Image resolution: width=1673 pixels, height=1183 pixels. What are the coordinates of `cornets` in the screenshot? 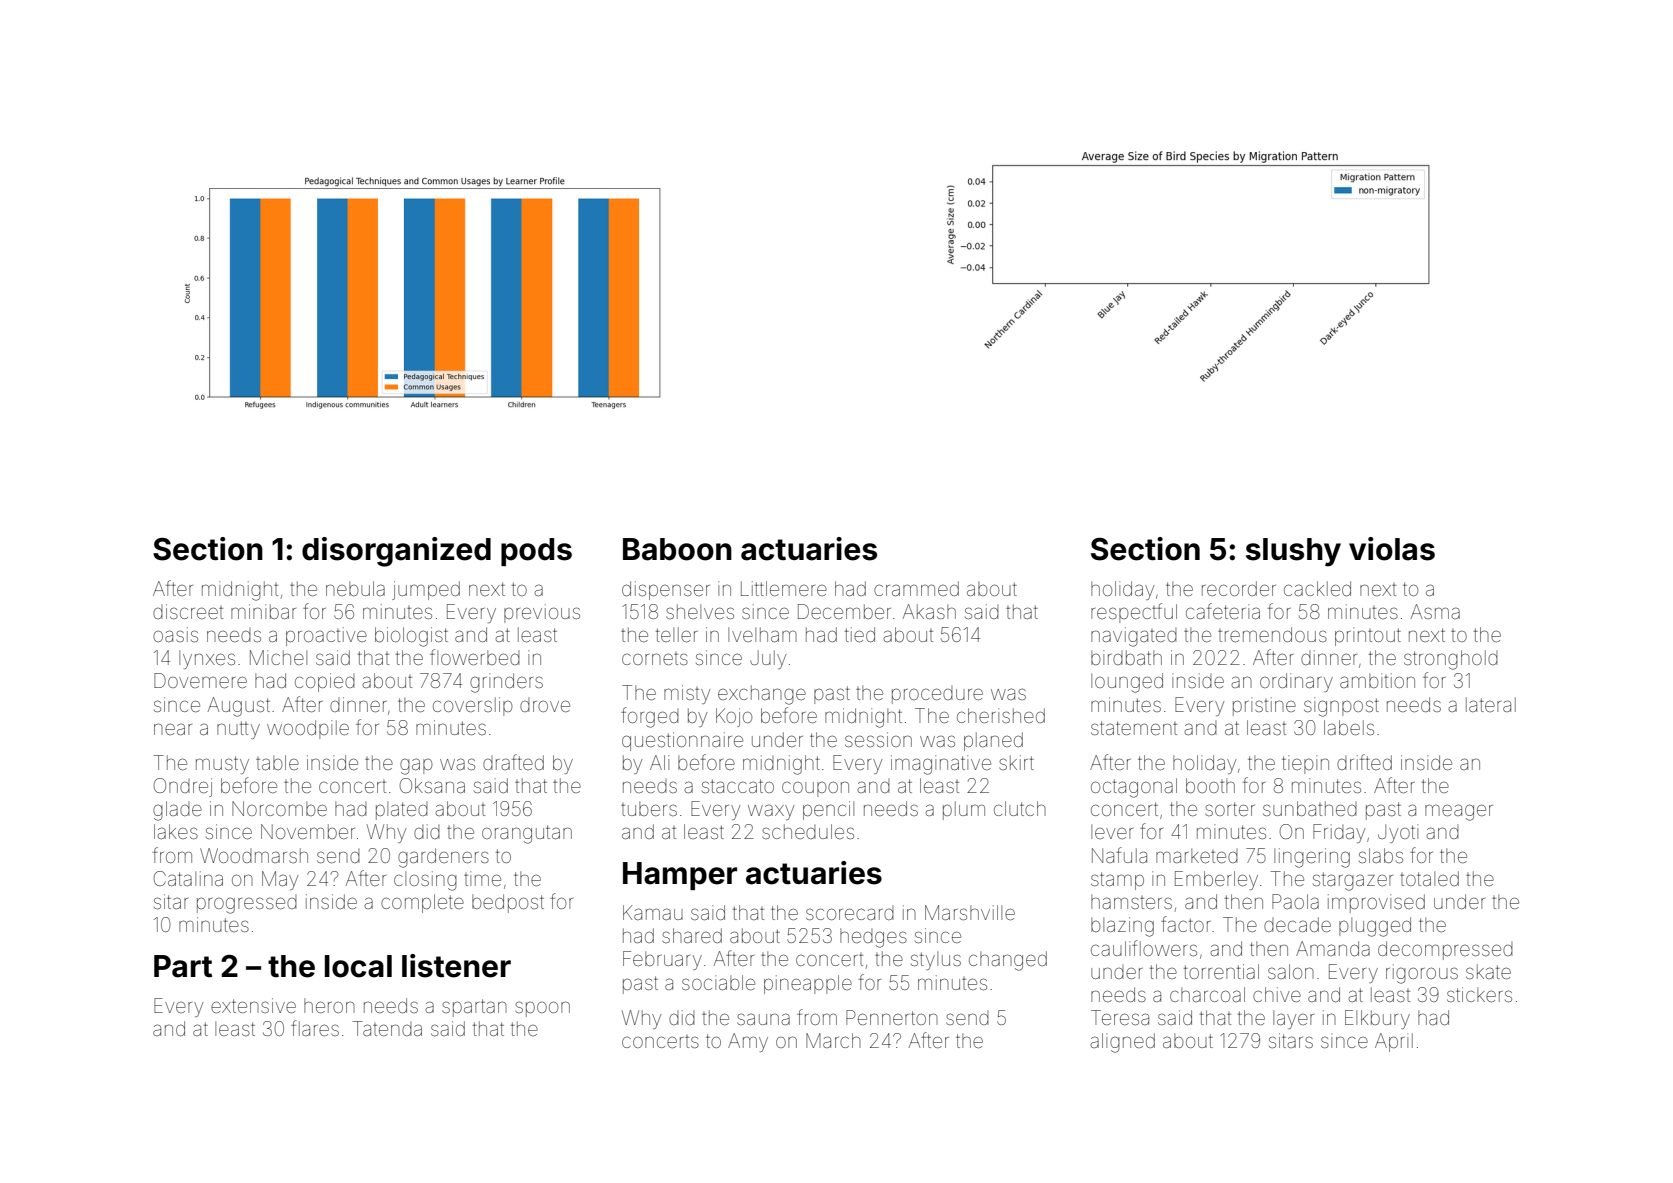 It's located at (655, 658).
